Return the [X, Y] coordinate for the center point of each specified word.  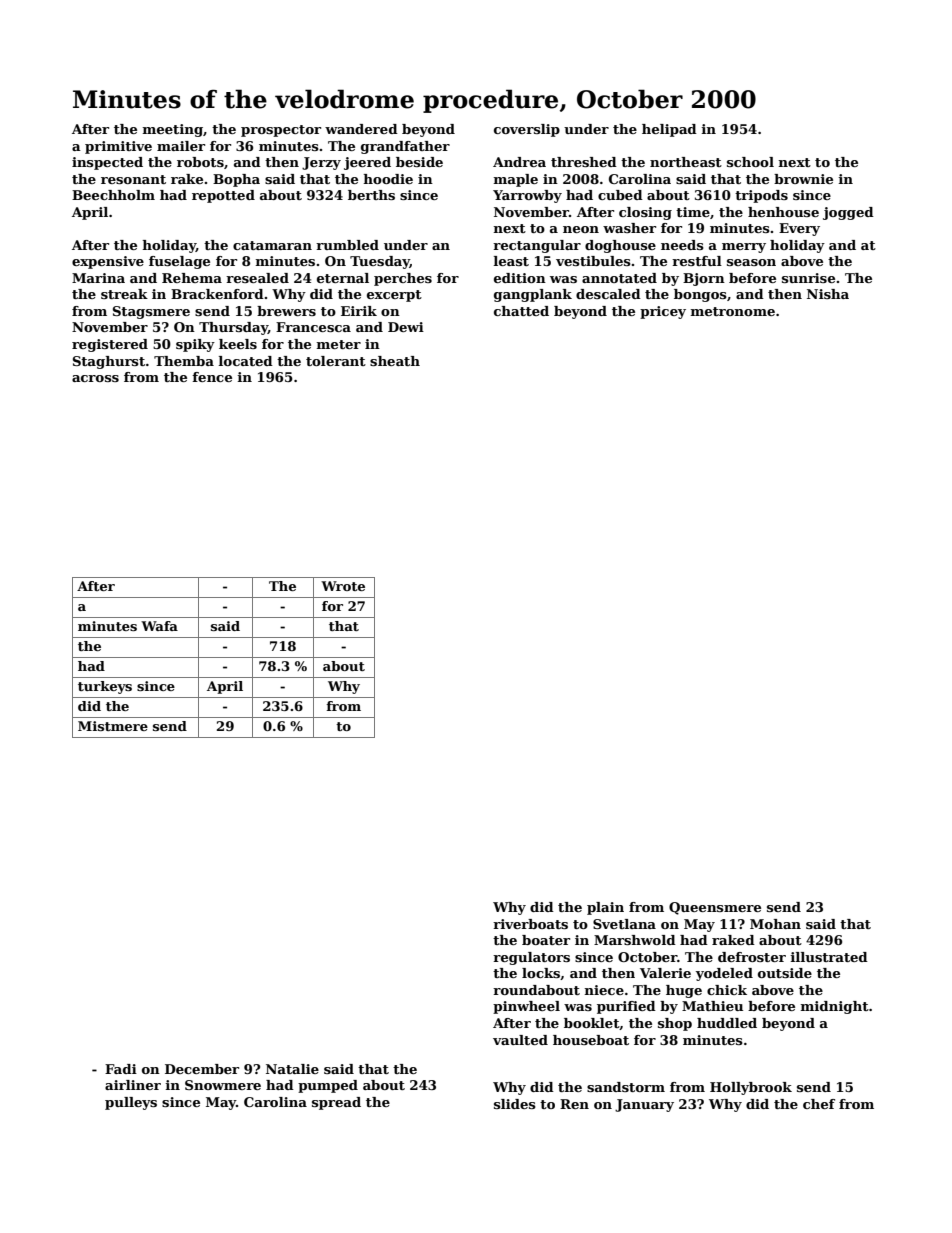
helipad [669, 130]
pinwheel [526, 1007]
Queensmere [715, 908]
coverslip [527, 130]
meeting [173, 130]
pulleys [131, 1103]
